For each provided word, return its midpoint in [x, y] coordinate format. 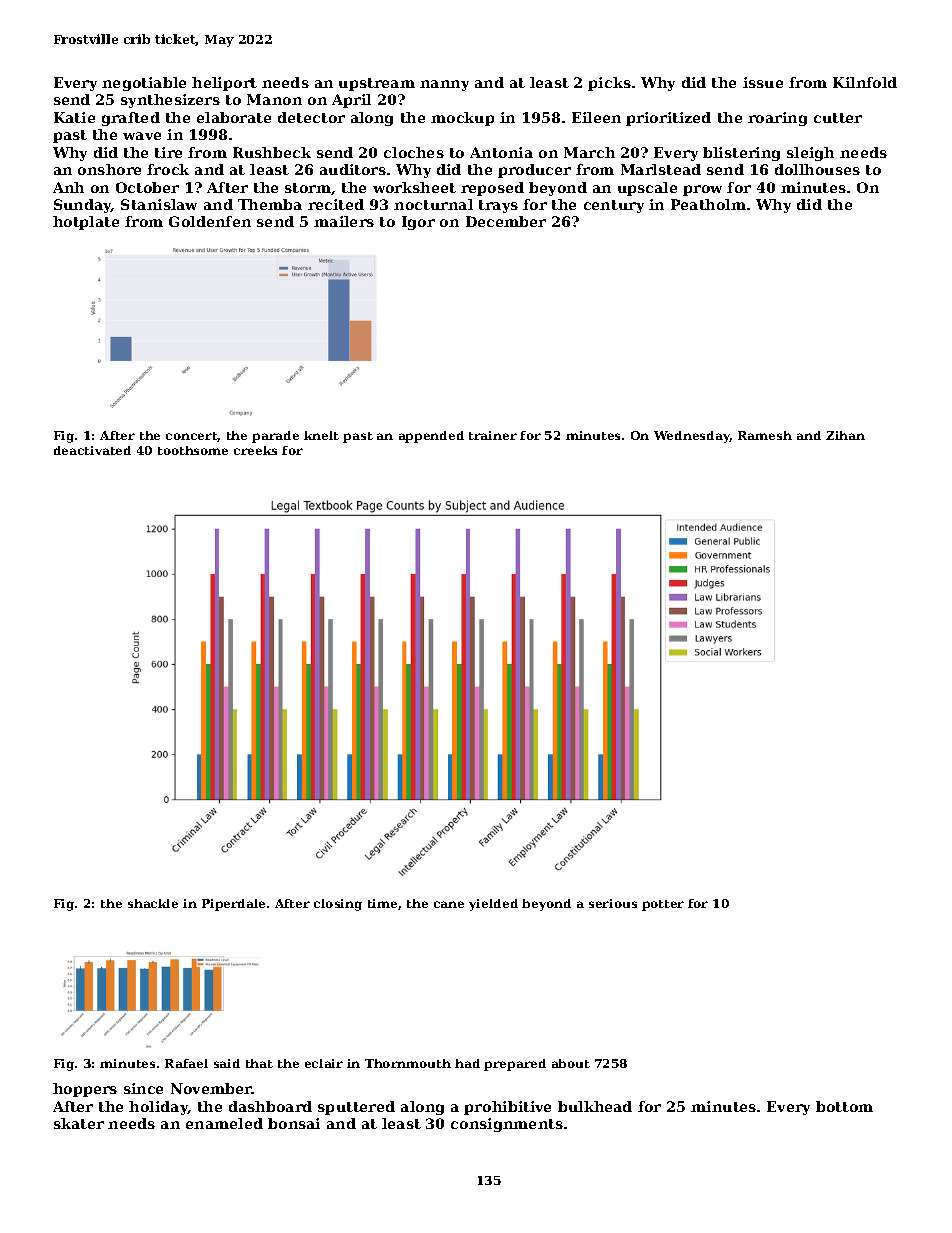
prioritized [668, 119]
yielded [493, 905]
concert [192, 437]
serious [613, 903]
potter [663, 905]
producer [534, 171]
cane [449, 904]
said [227, 1063]
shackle [153, 903]
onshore [109, 169]
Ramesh [765, 435]
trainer [493, 435]
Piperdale [233, 905]
